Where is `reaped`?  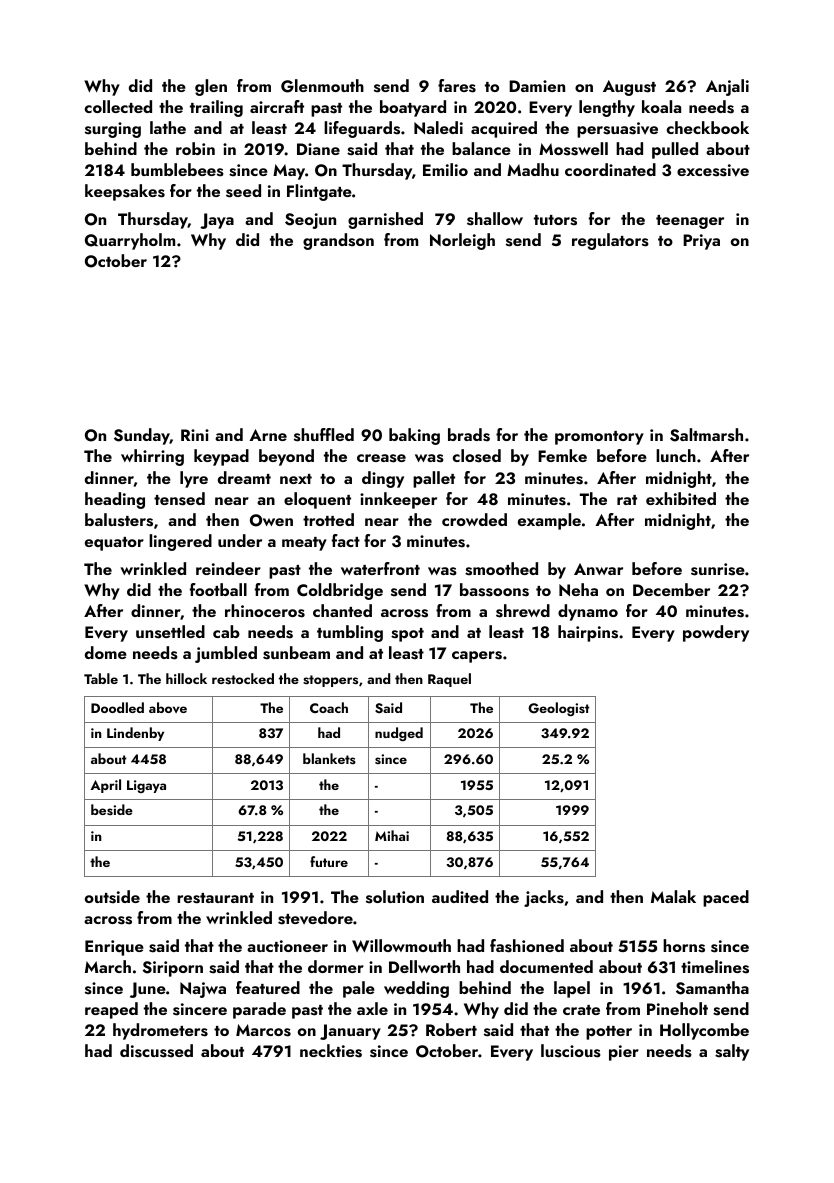
reaped is located at coordinates (111, 1010).
